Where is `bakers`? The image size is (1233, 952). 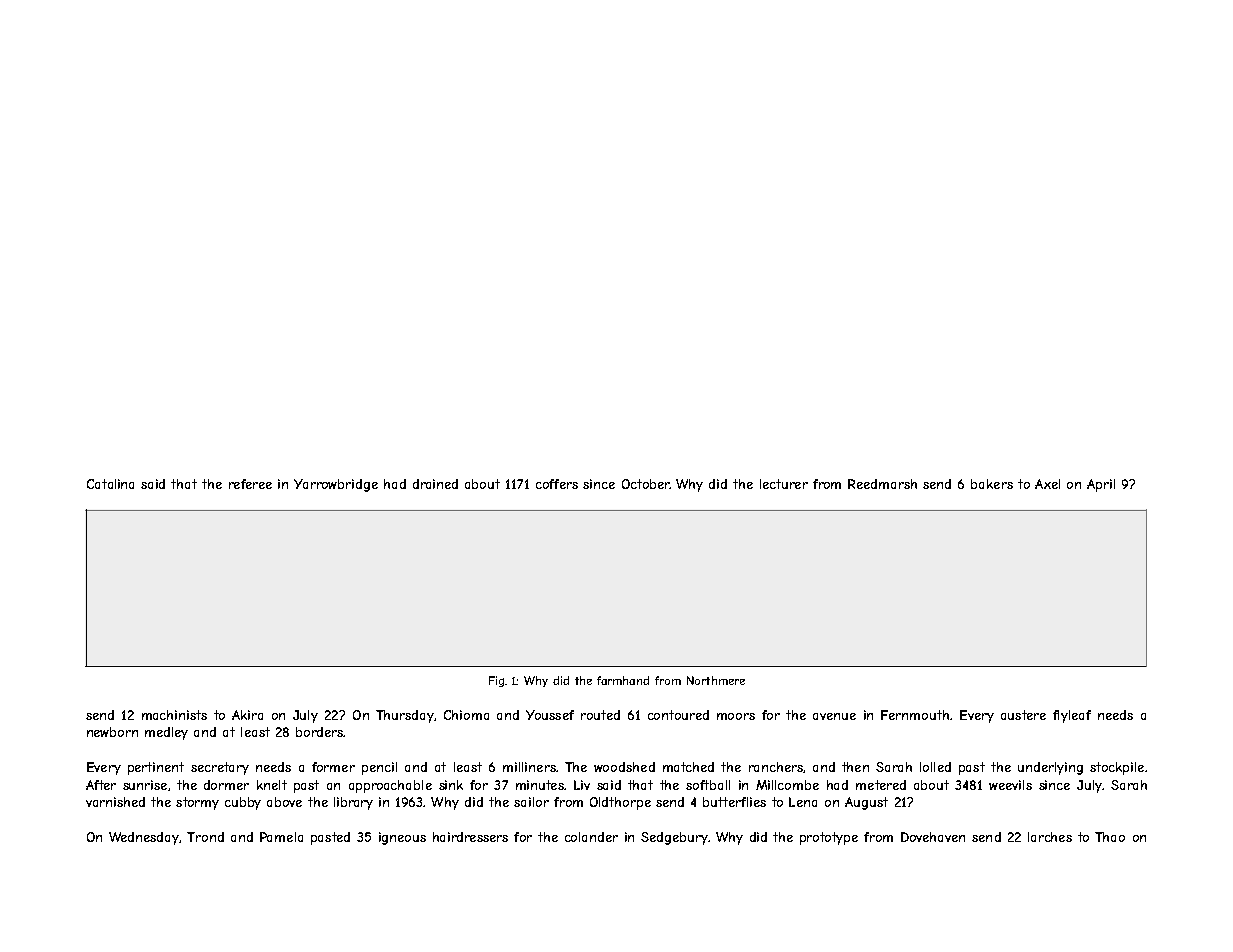
bakers is located at coordinates (992, 484).
